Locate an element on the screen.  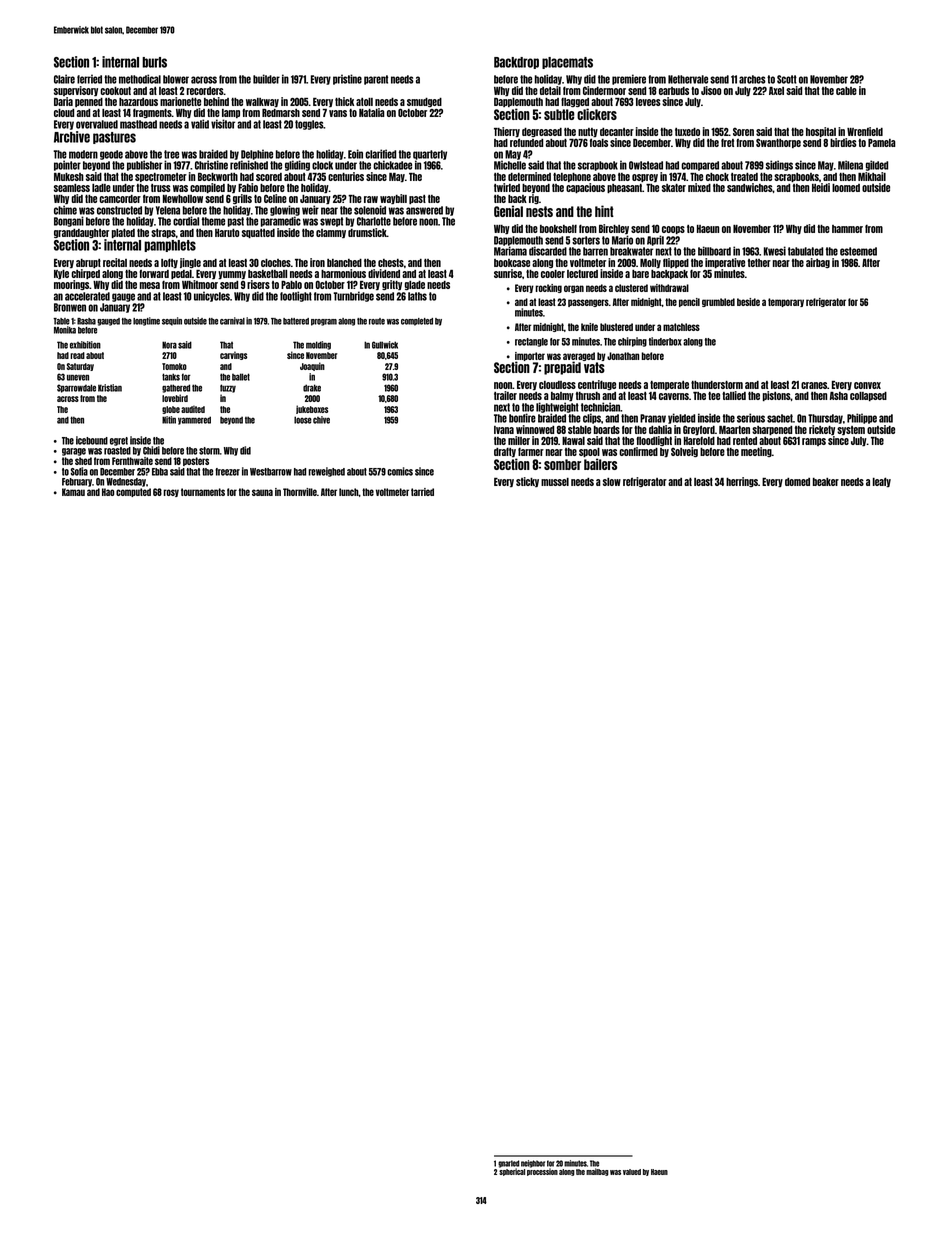
computed is located at coordinates (133, 492).
